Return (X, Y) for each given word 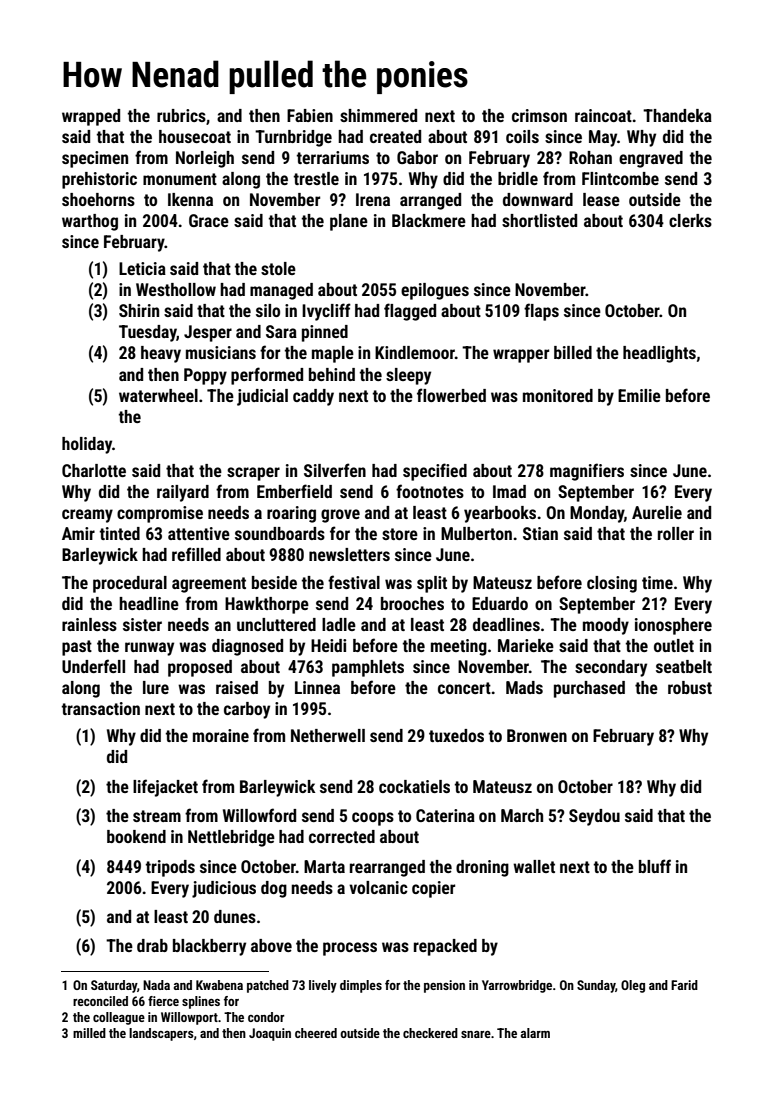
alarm (535, 1033)
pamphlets (368, 668)
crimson (539, 115)
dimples (361, 986)
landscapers (161, 1034)
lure (156, 687)
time (657, 582)
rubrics (181, 115)
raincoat (603, 115)
